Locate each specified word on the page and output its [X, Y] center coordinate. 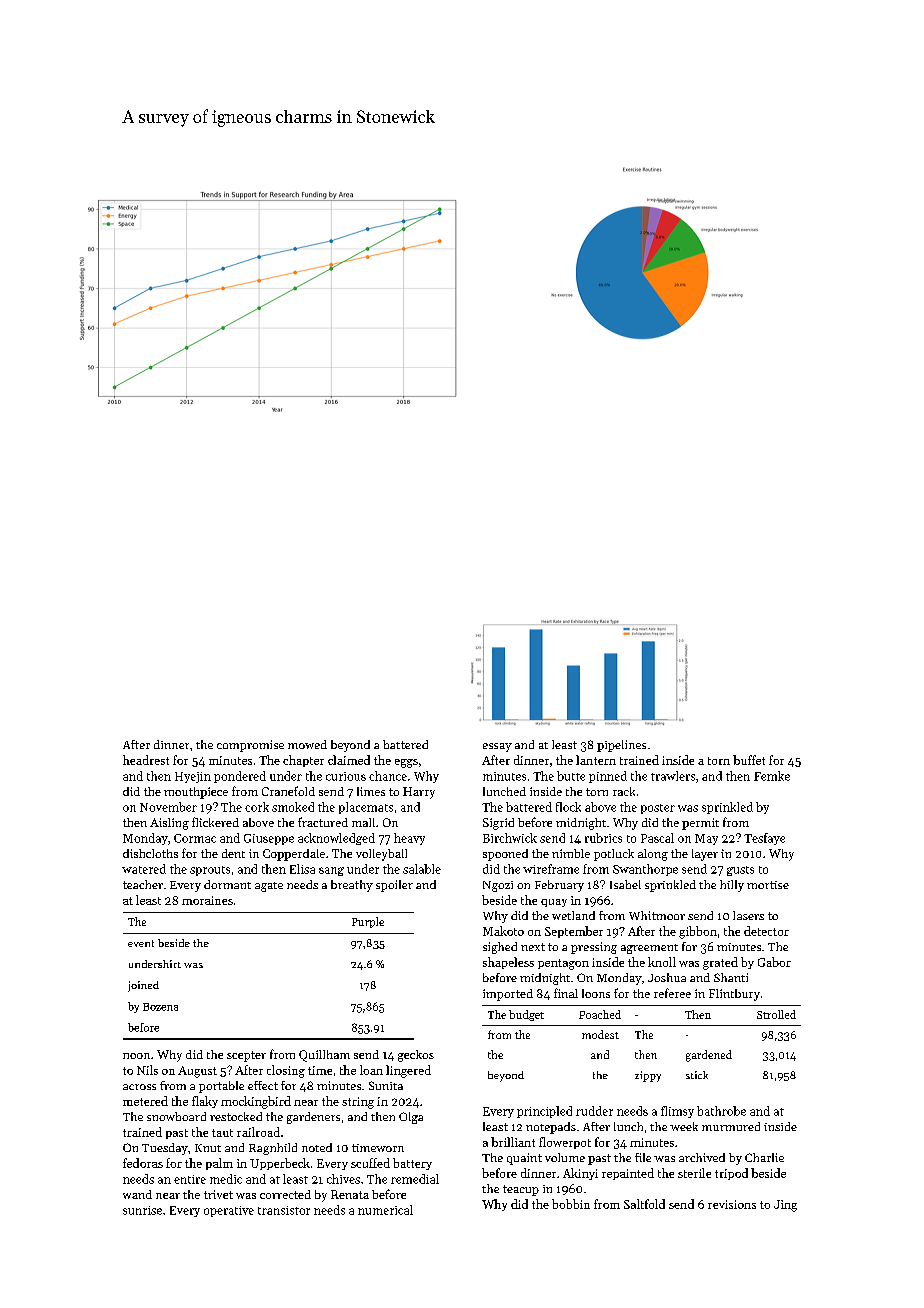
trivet [218, 1194]
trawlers [673, 776]
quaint [524, 1159]
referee [672, 993]
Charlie [764, 1157]
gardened [709, 1056]
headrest [146, 760]
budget [526, 1015]
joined [143, 986]
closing [286, 1071]
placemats [366, 808]
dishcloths [150, 853]
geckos [416, 1056]
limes [371, 791]
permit [700, 824]
